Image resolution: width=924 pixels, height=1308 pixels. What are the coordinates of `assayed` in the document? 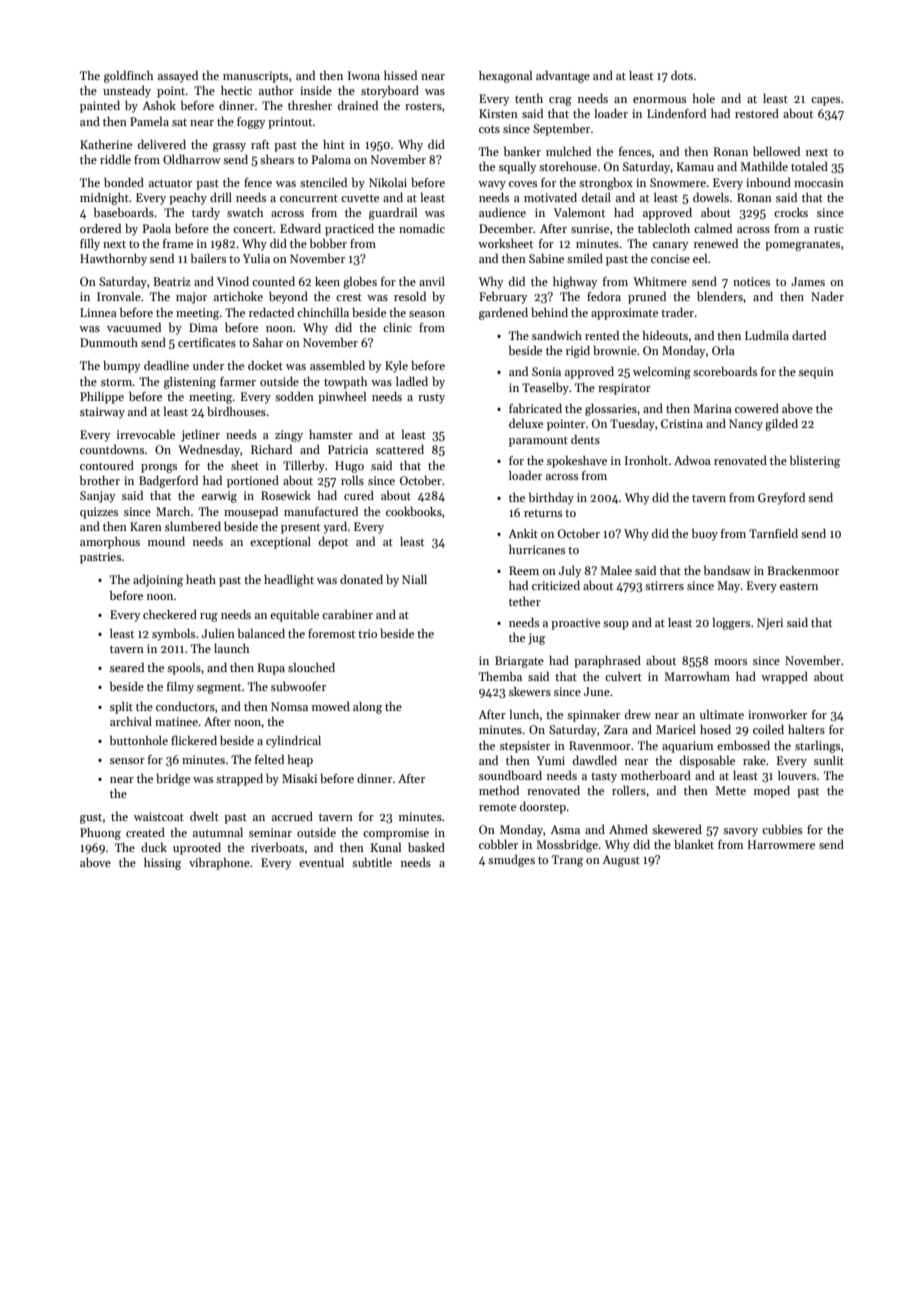 It's located at (178, 77).
